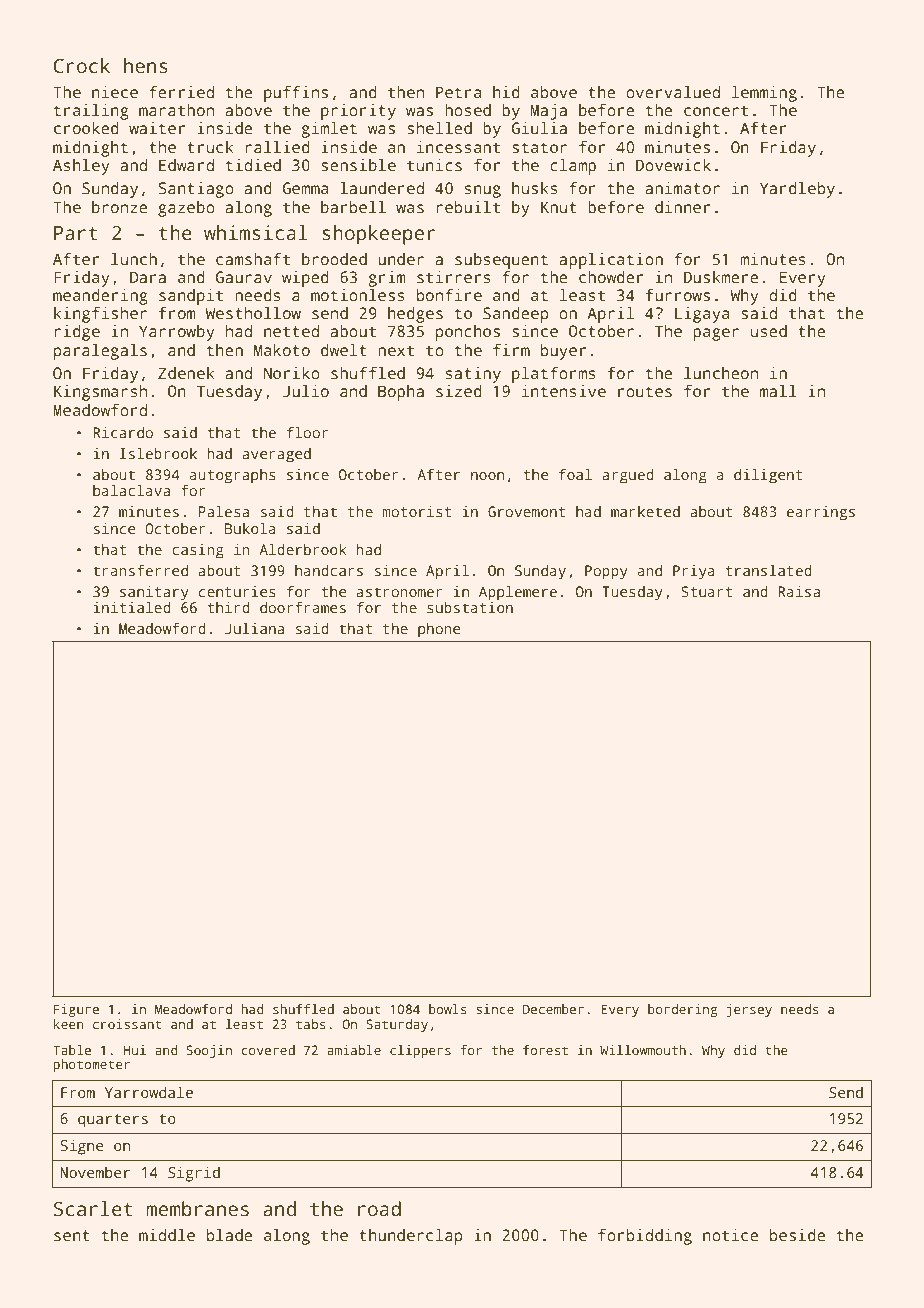 The width and height of the screenshot is (924, 1308). What do you see at coordinates (82, 66) in the screenshot?
I see `Crock` at bounding box center [82, 66].
